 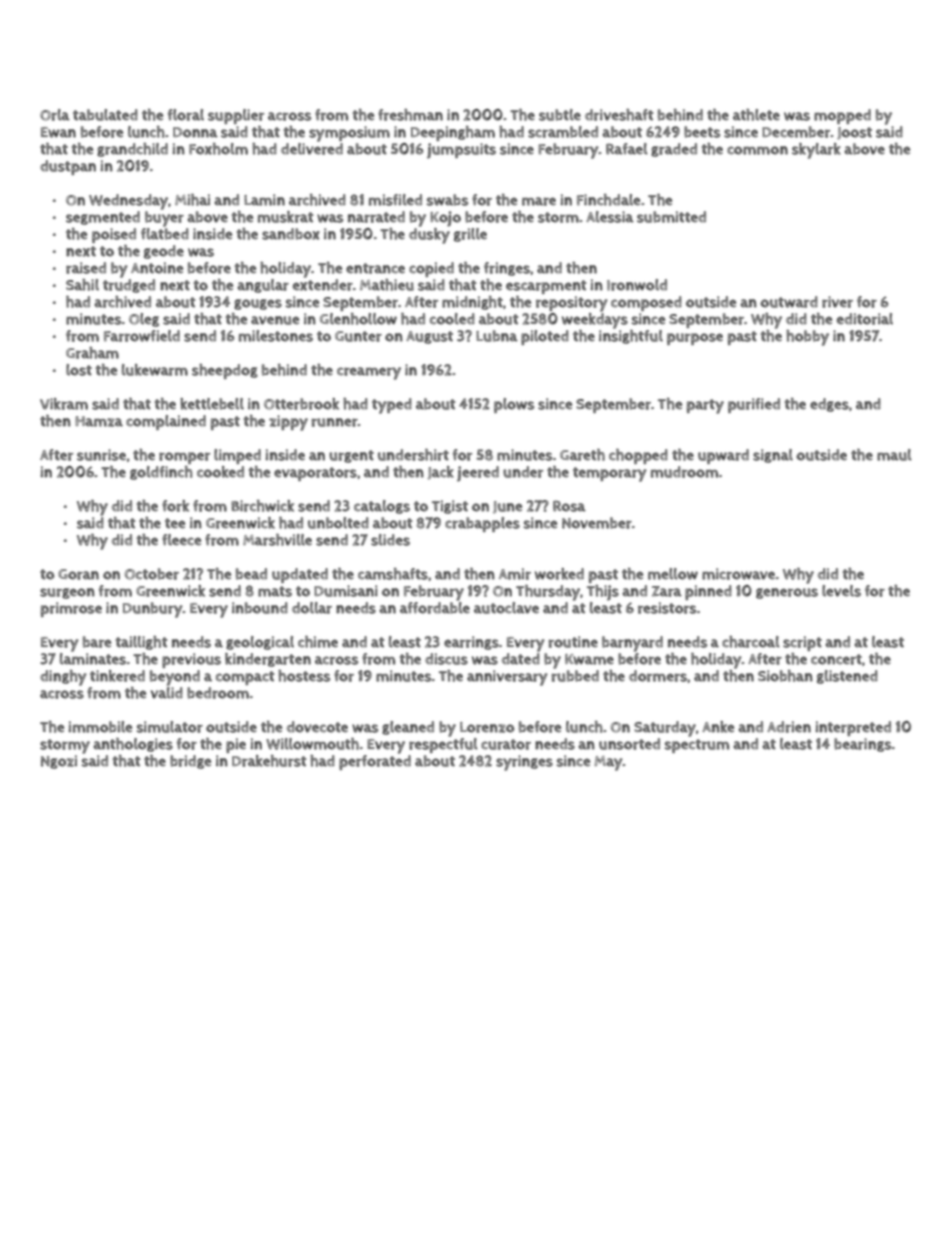 I want to click on freshman, so click(x=410, y=115).
